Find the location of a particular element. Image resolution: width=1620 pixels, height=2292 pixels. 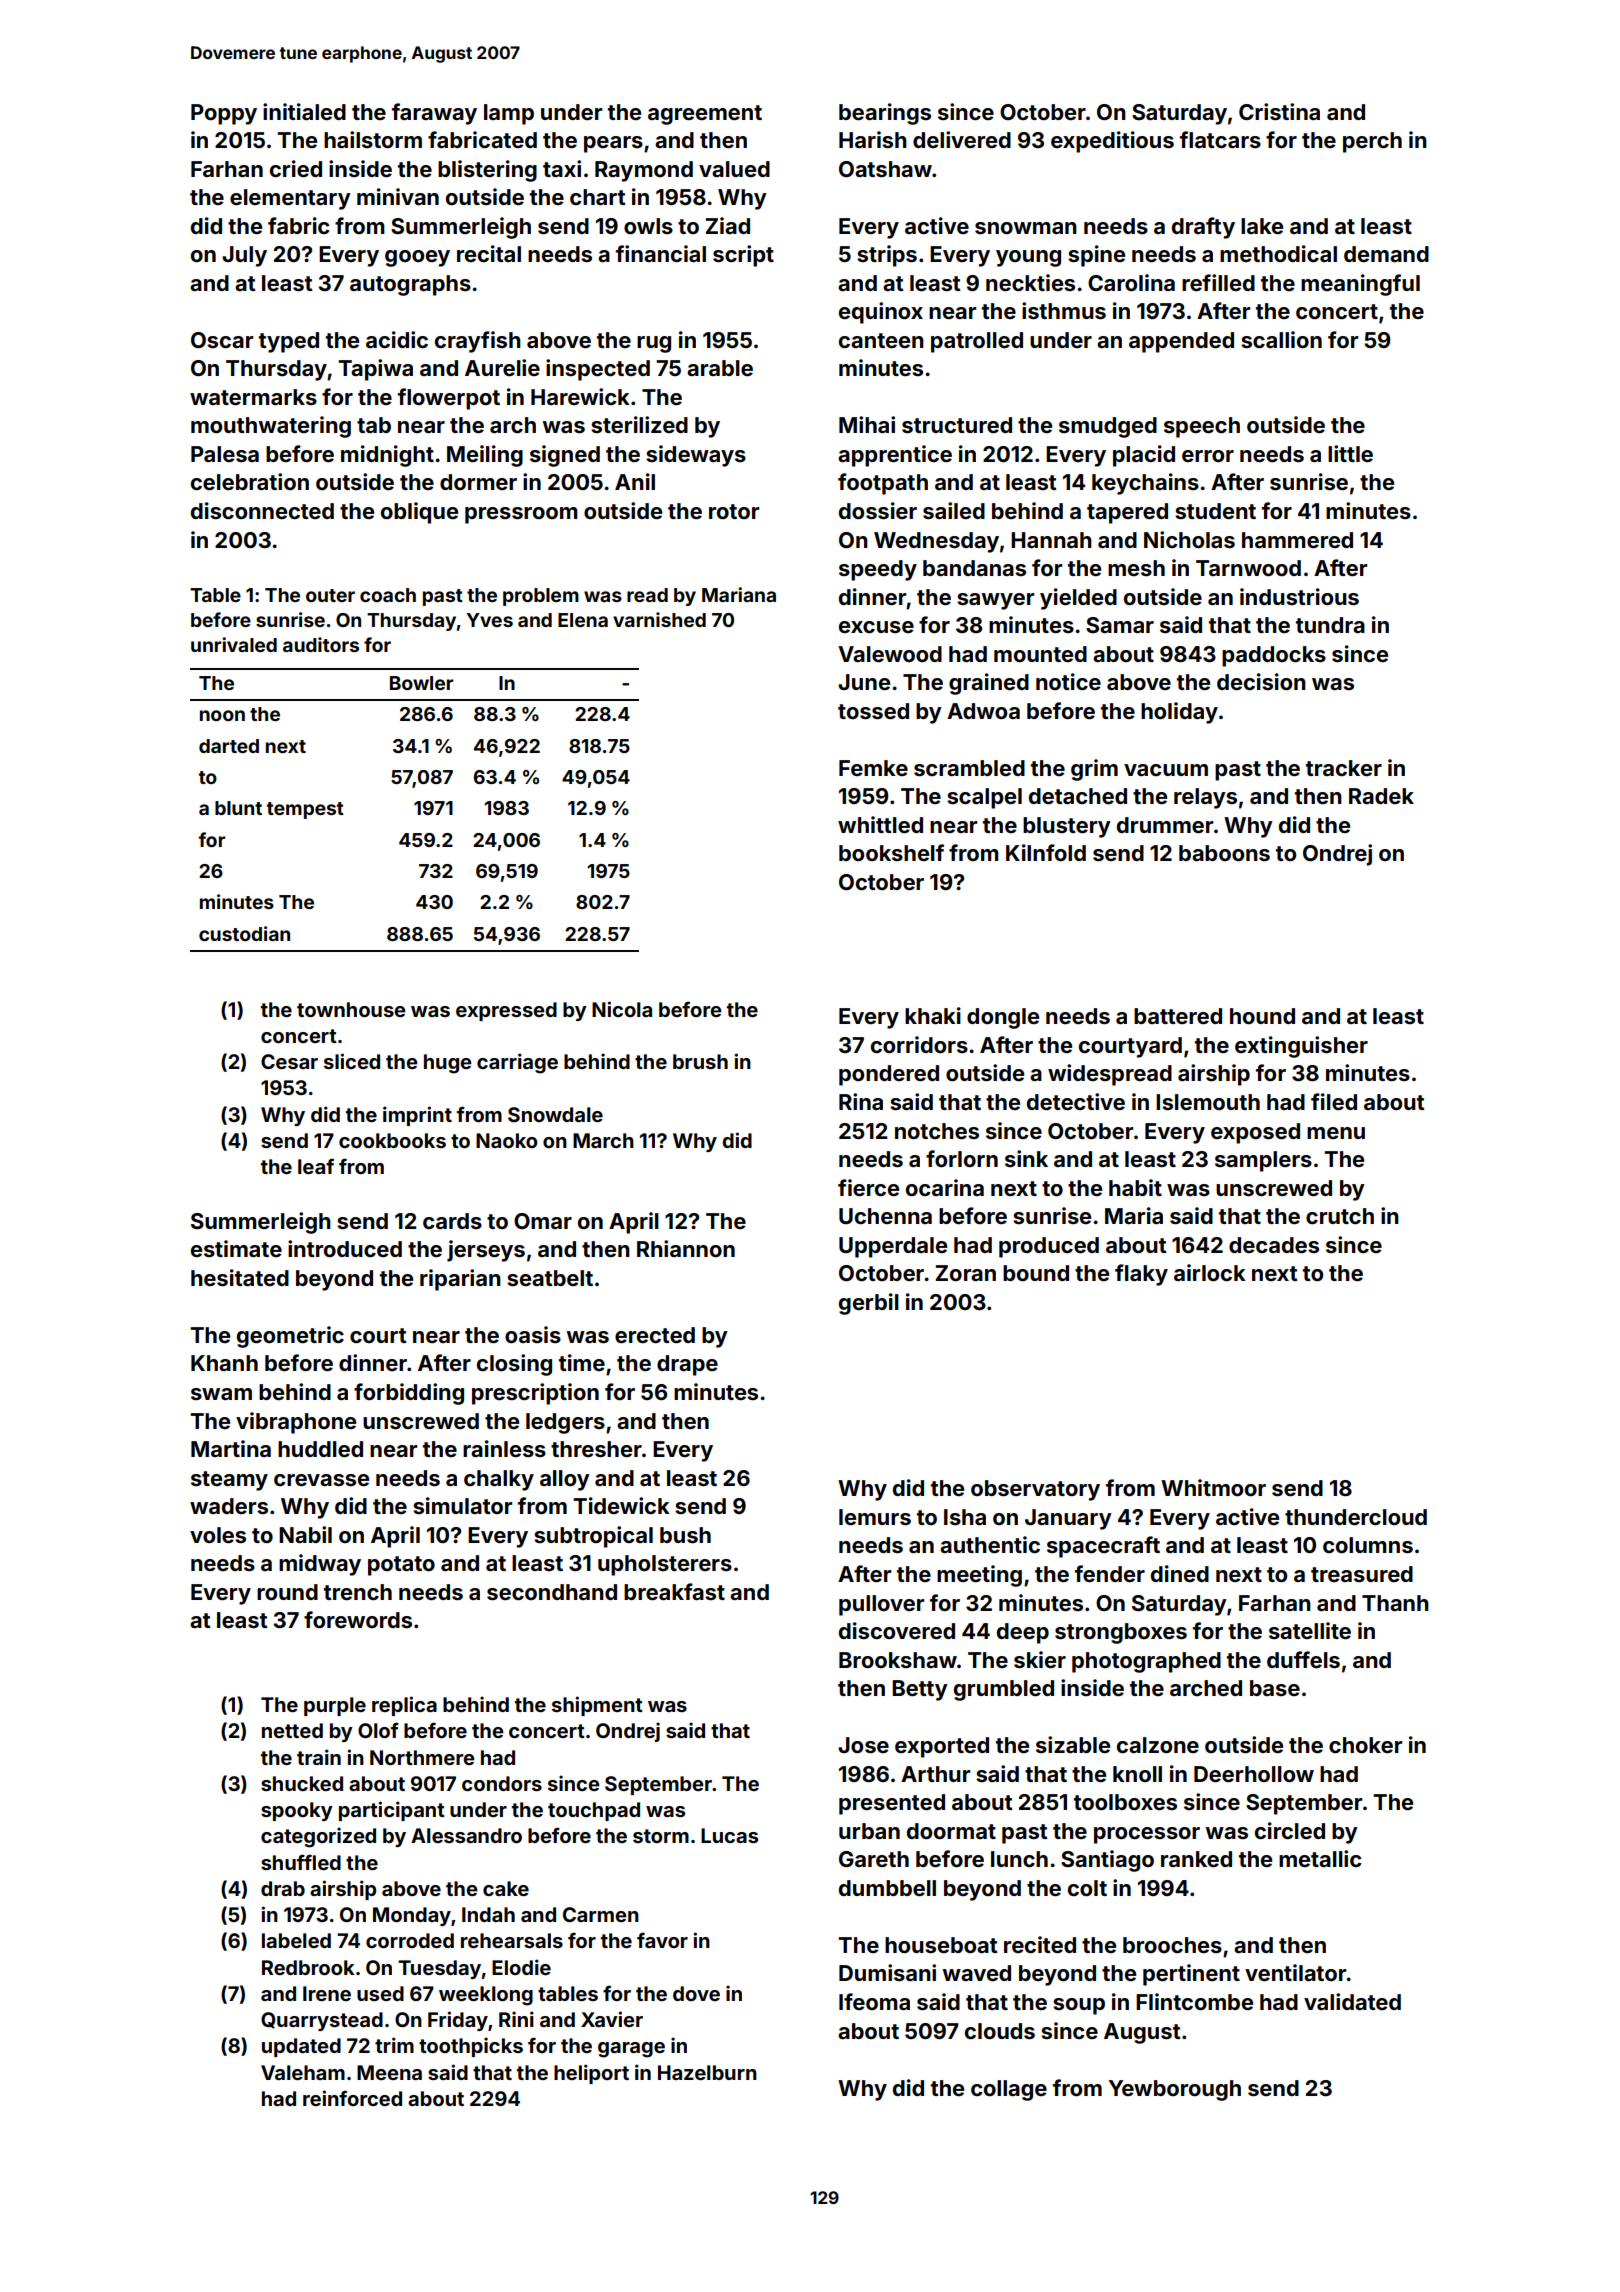

reinforced is located at coordinates (352, 2098).
